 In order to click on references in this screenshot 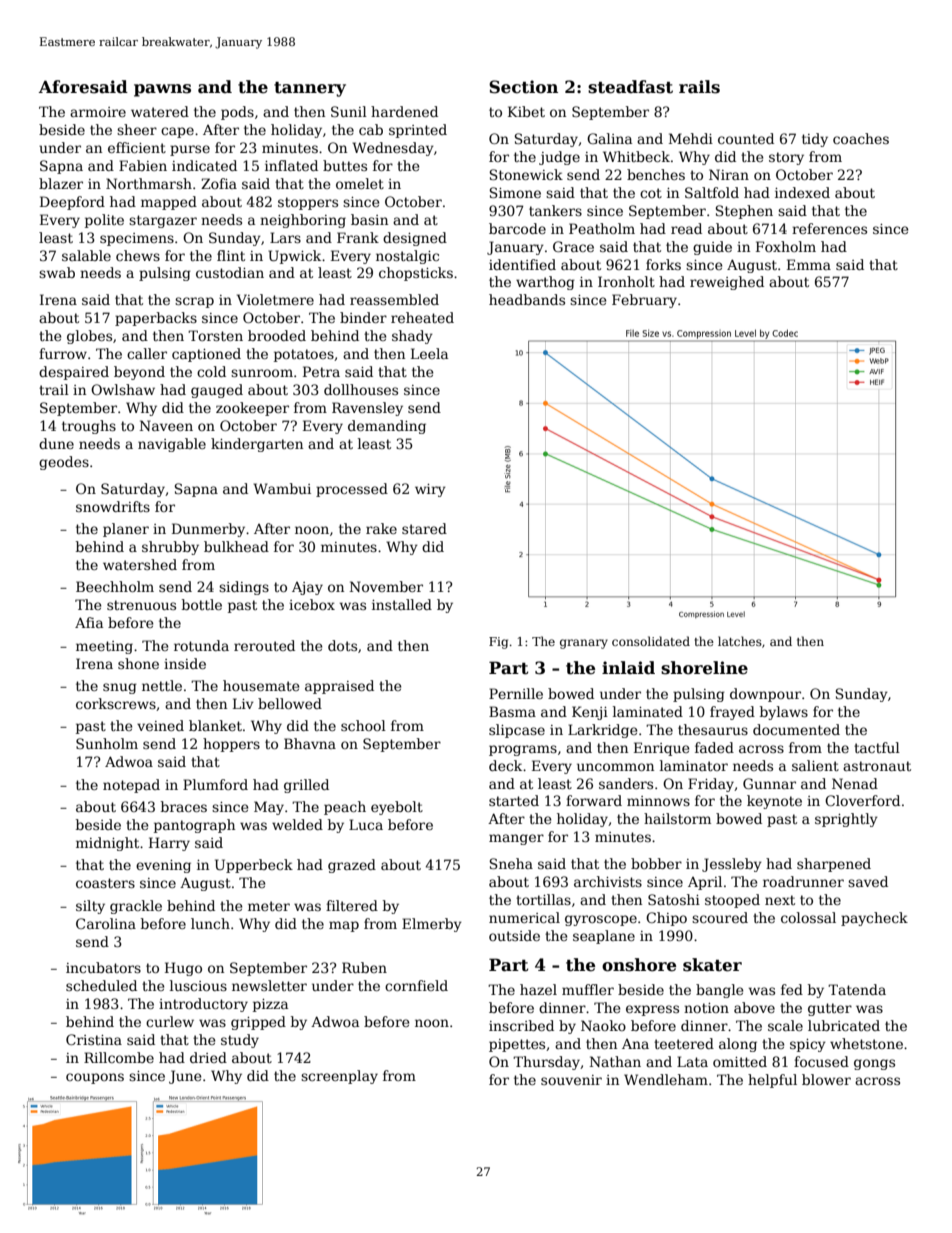, I will do `click(829, 228)`.
